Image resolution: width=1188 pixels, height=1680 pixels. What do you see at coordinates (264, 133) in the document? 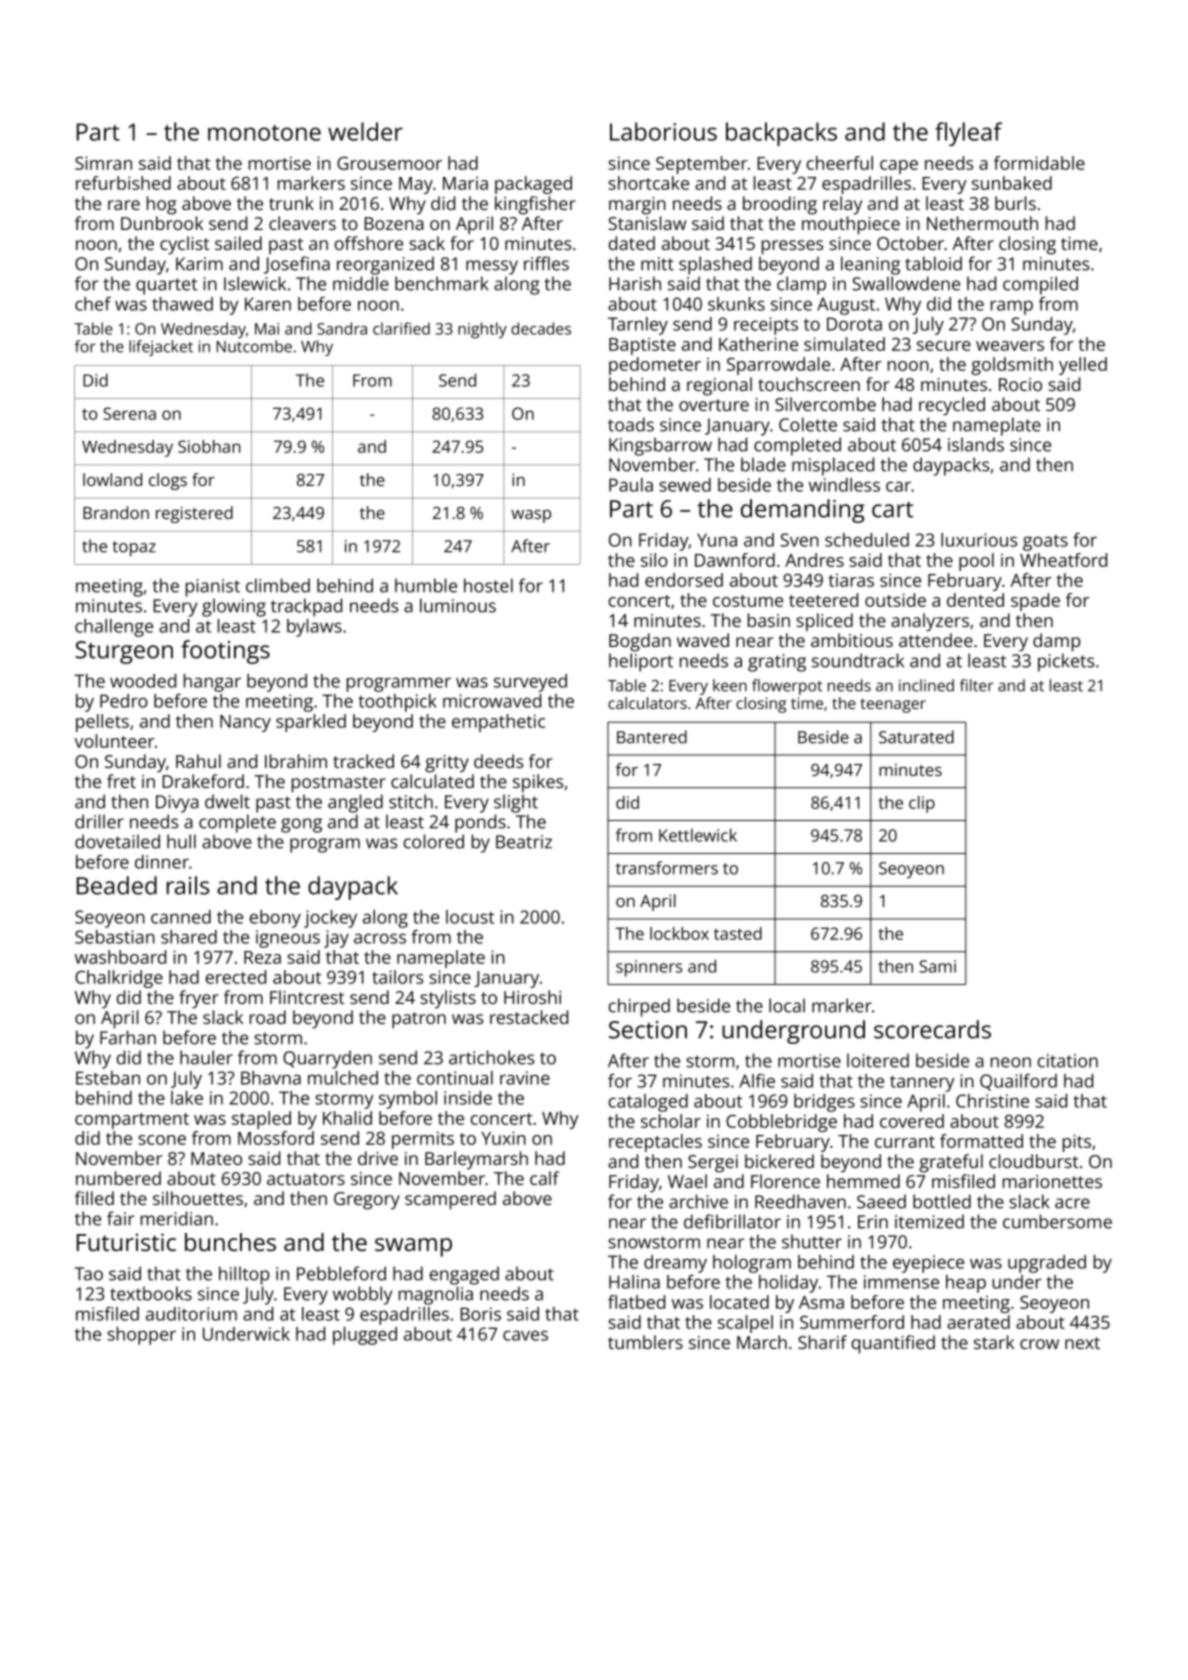
I see `monotone` at bounding box center [264, 133].
